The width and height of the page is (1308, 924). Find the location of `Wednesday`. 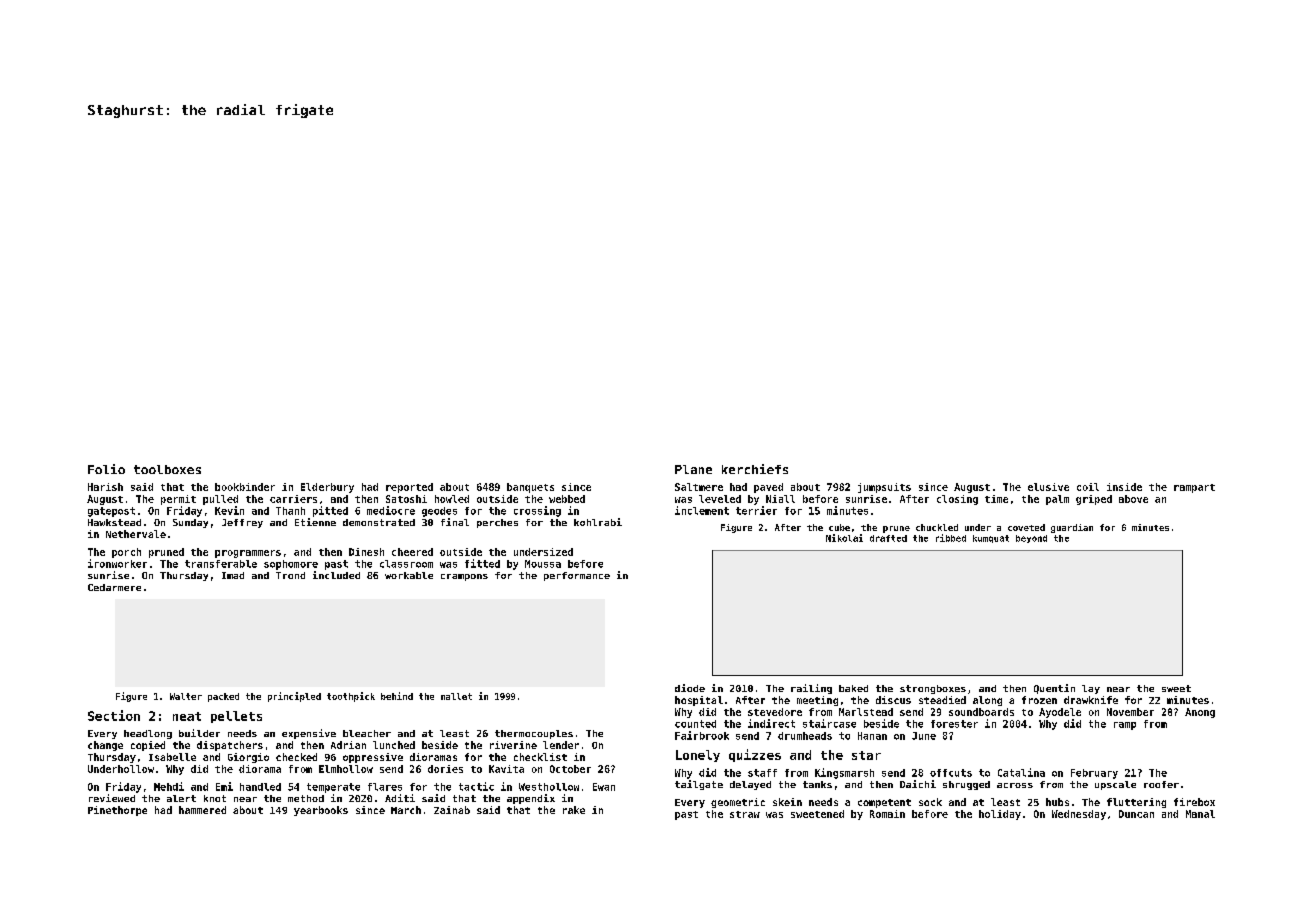

Wednesday is located at coordinates (1079, 815).
